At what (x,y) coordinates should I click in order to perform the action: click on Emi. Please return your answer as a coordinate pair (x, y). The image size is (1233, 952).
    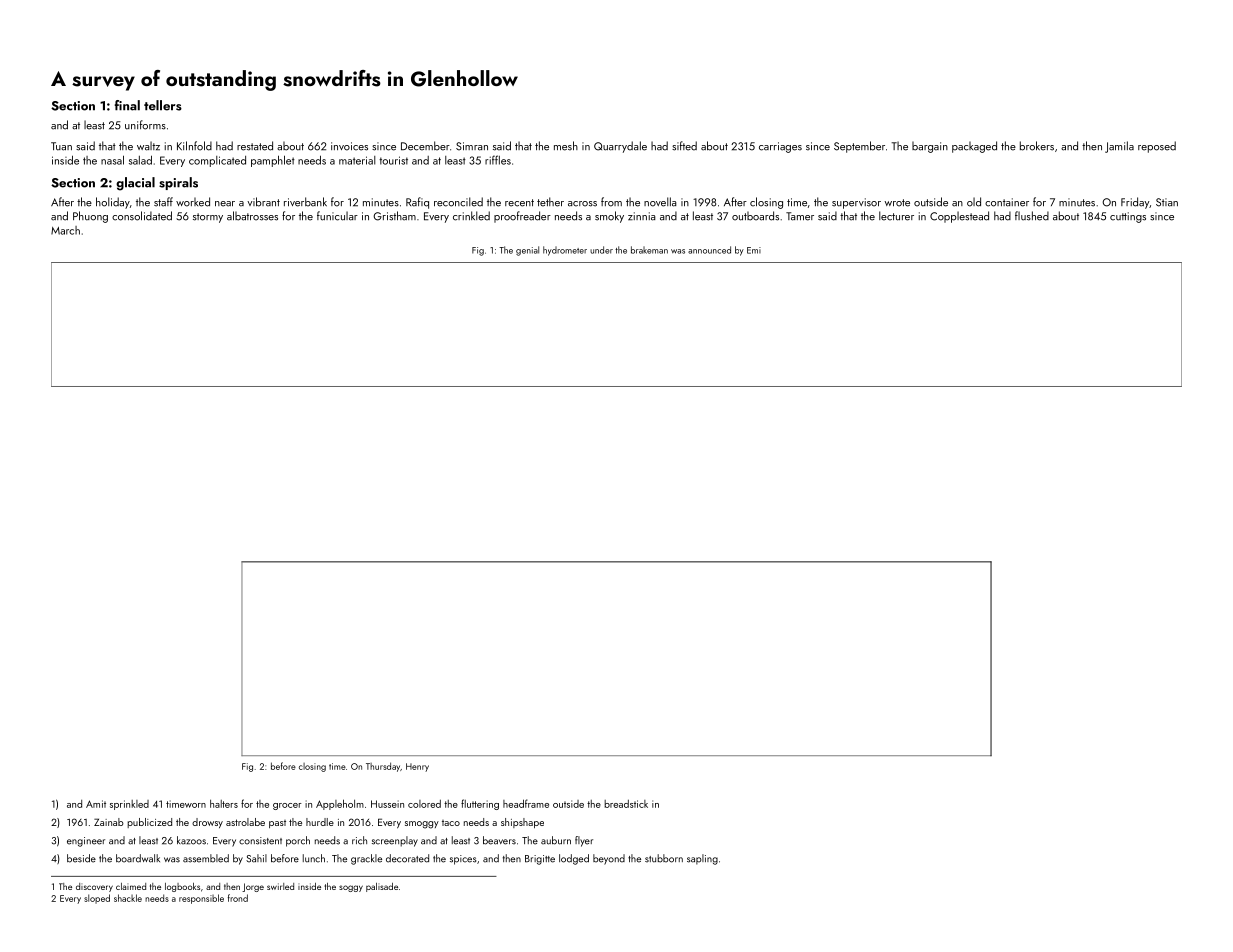
    Looking at the image, I should click on (754, 250).
